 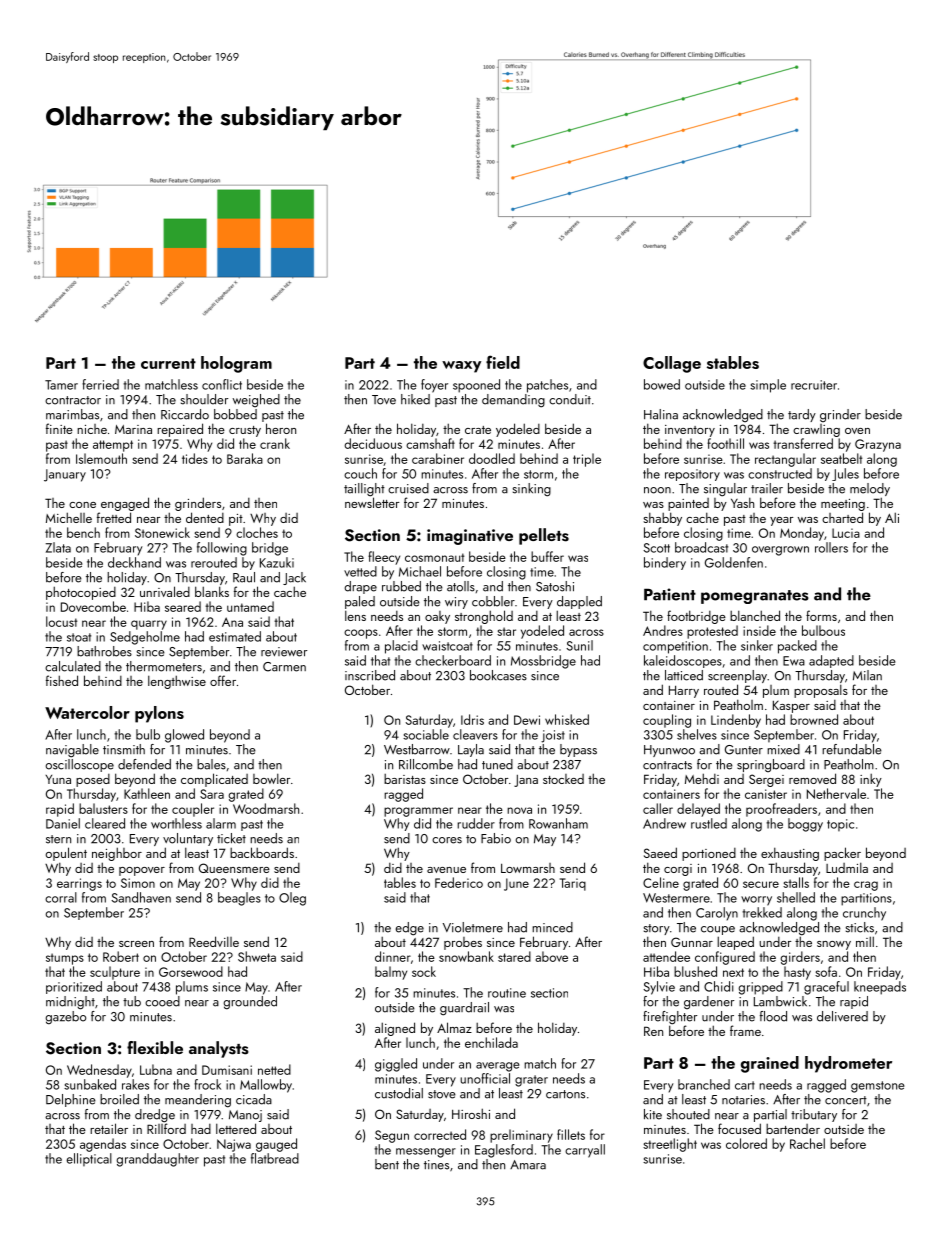 I want to click on Marina, so click(x=133, y=429).
